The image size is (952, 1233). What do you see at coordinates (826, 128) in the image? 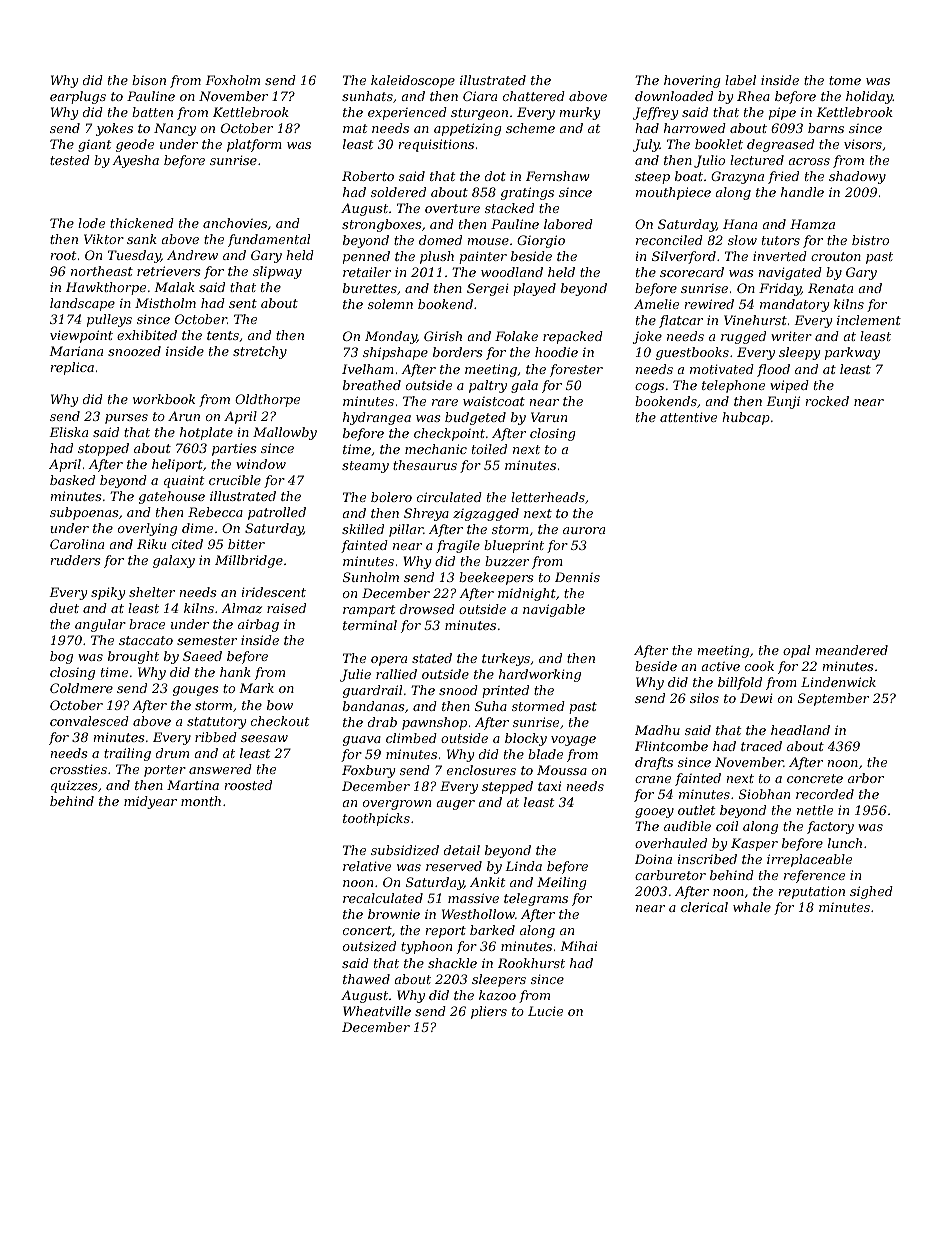
I see `barns` at bounding box center [826, 128].
